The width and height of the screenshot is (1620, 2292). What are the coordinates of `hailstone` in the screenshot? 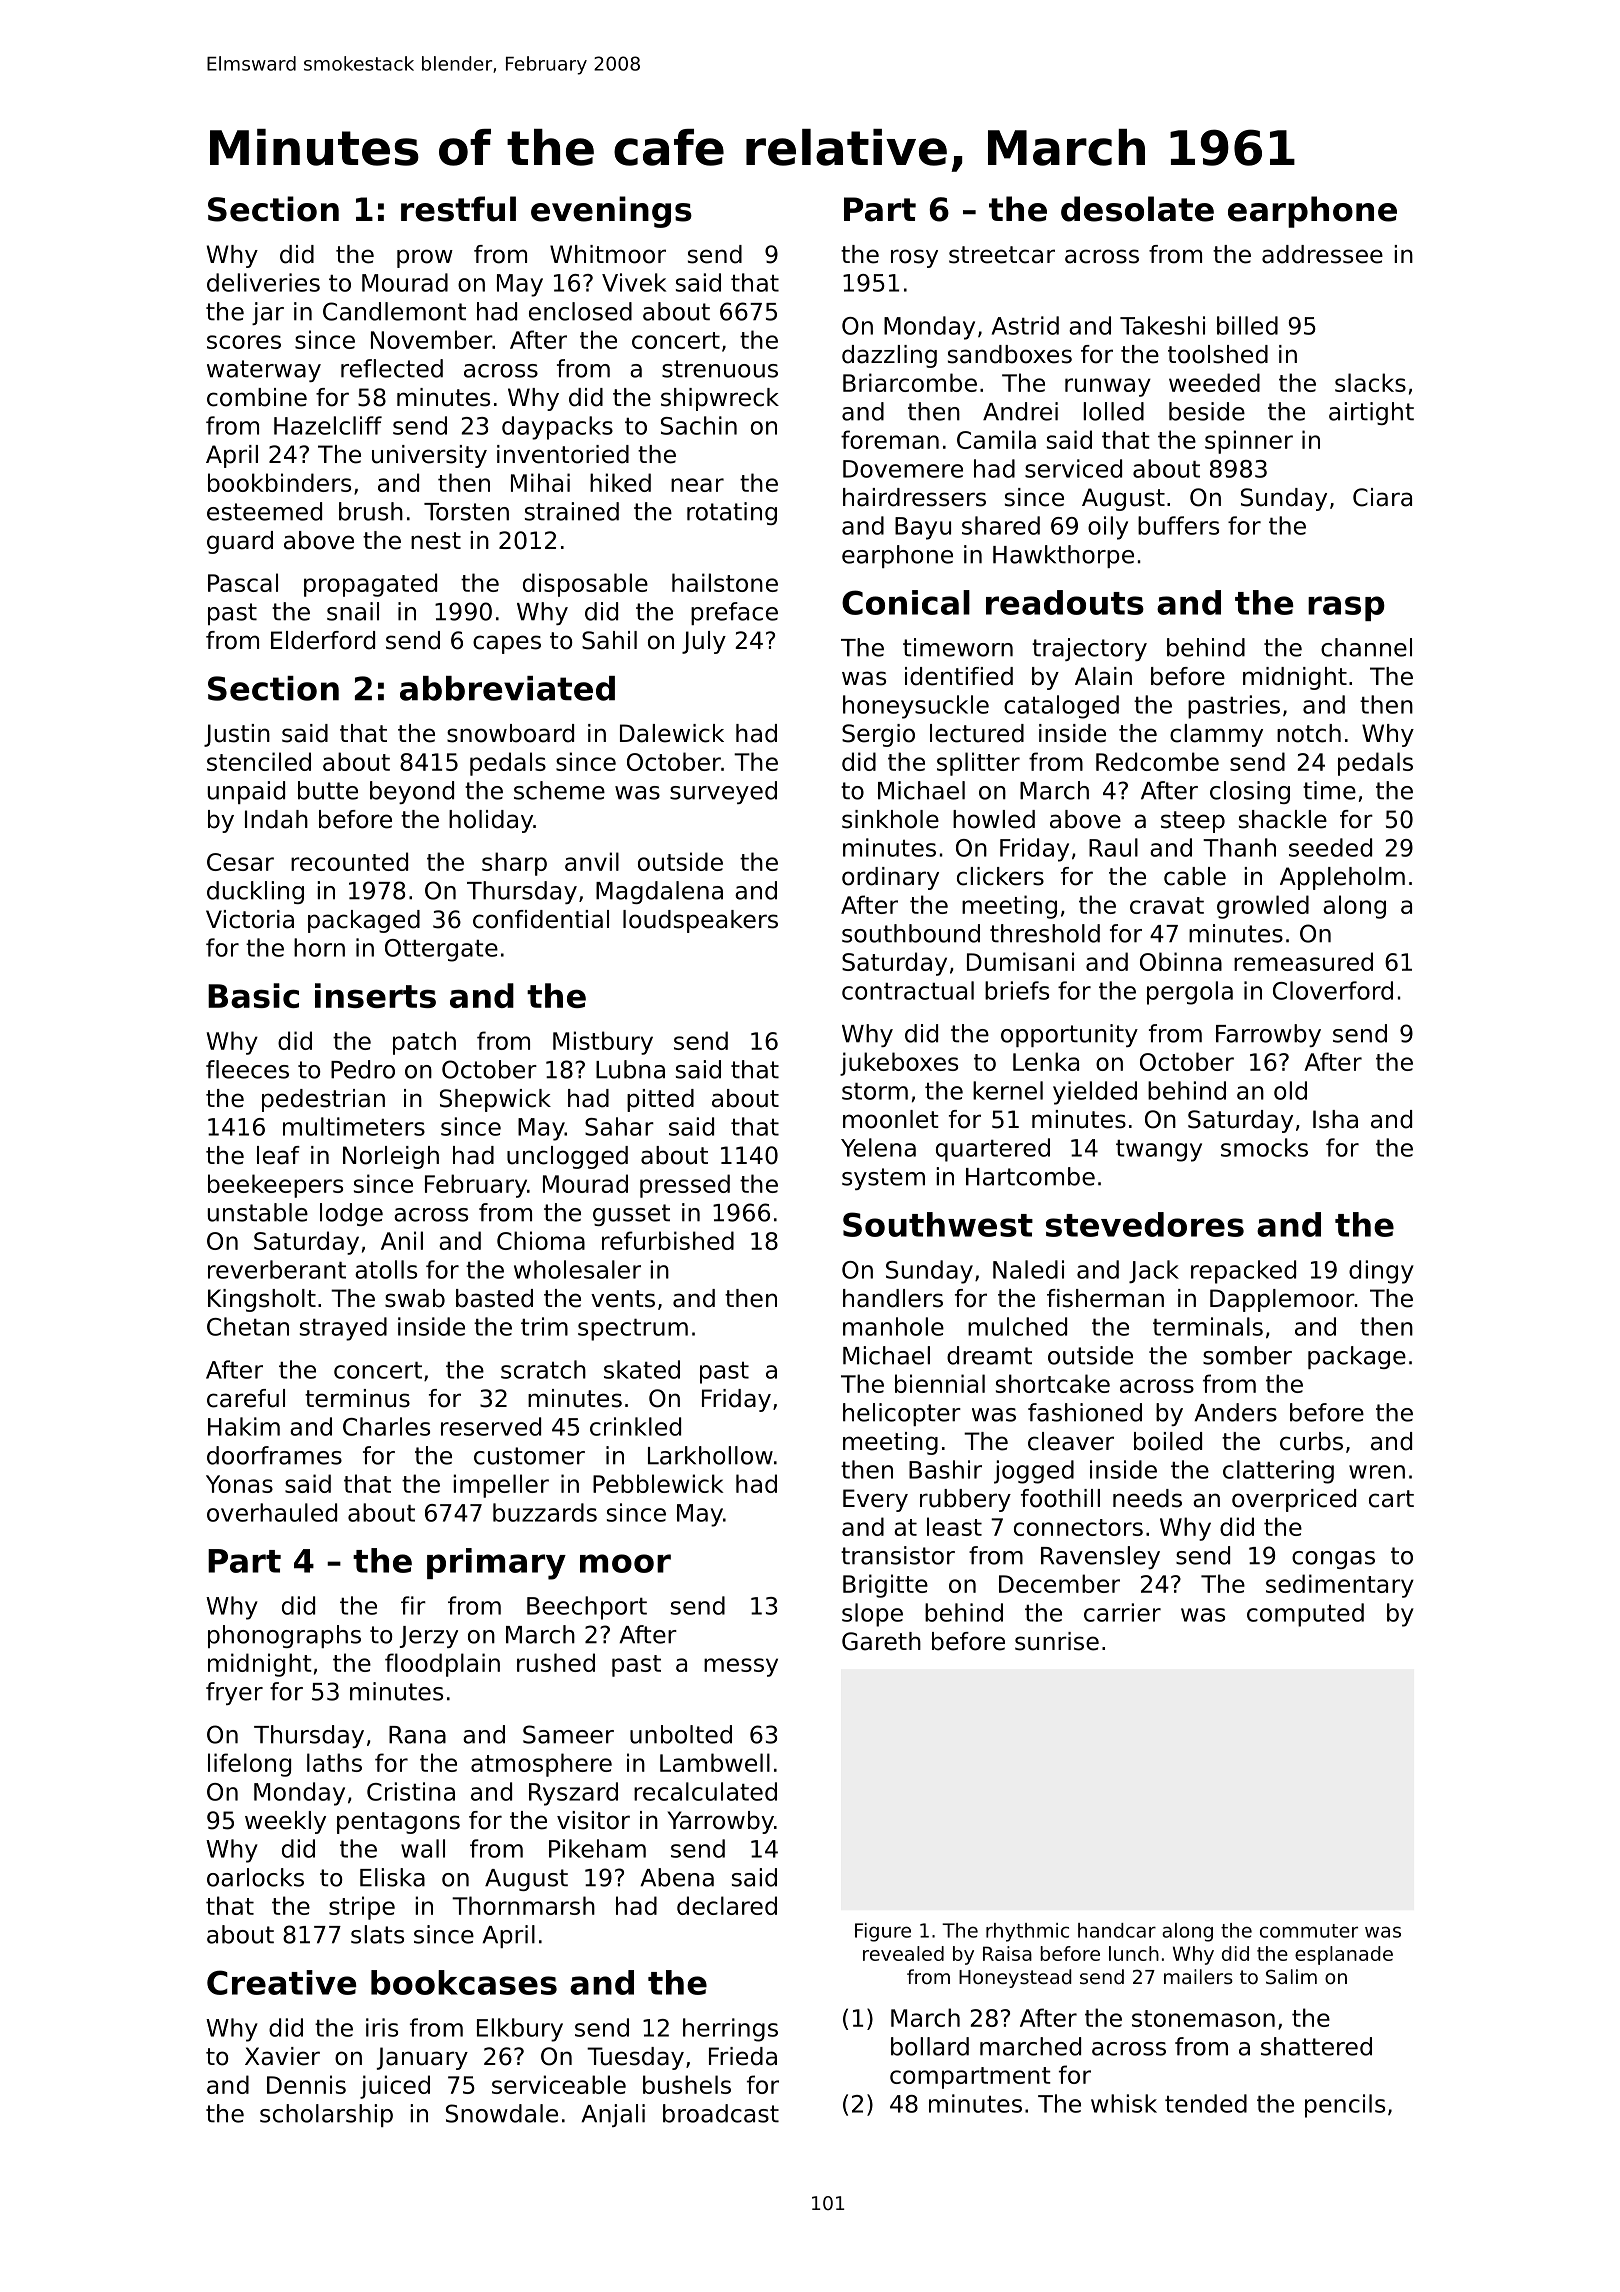 It's located at (725, 582).
